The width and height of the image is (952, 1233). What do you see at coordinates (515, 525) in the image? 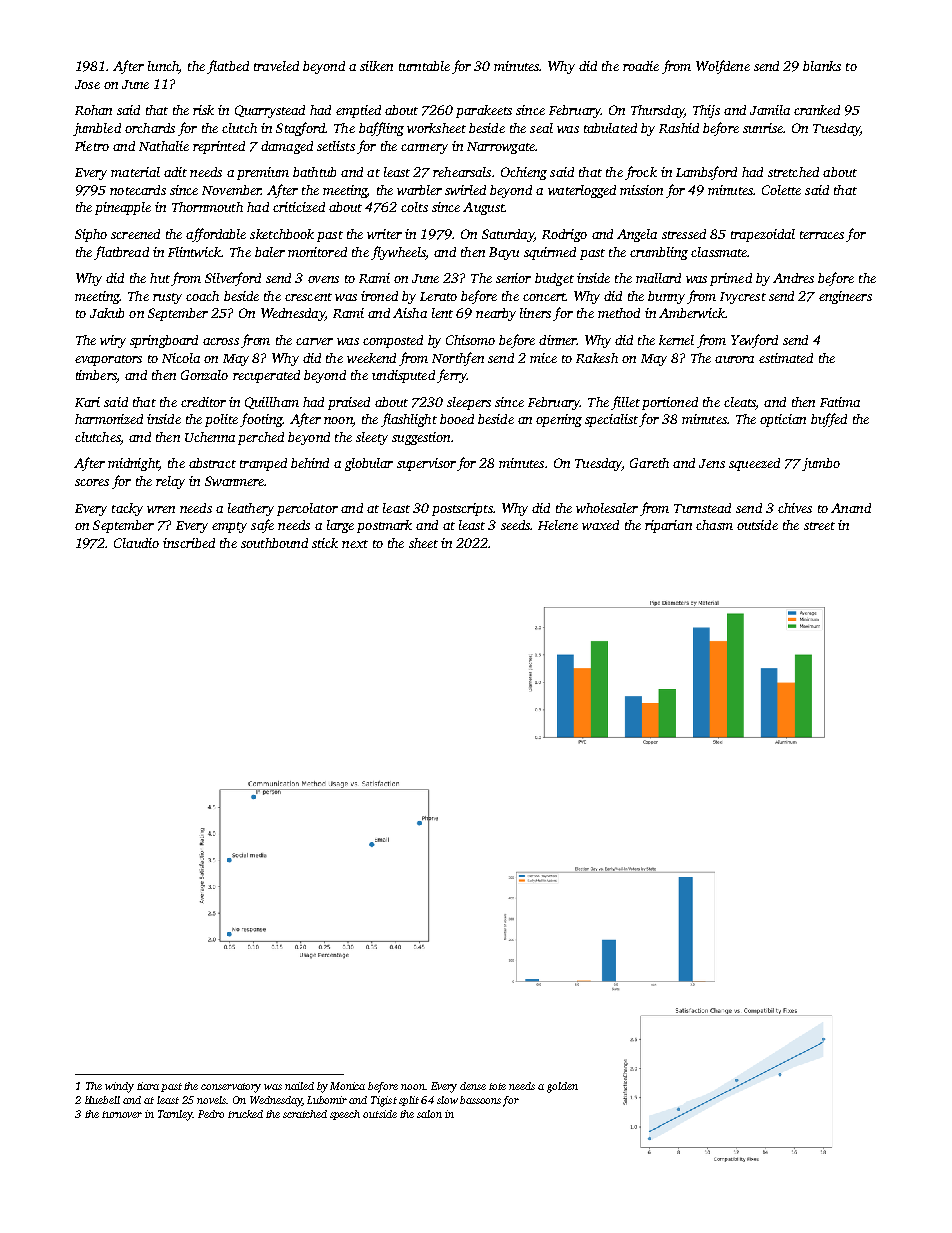
I see `seeds` at bounding box center [515, 525].
